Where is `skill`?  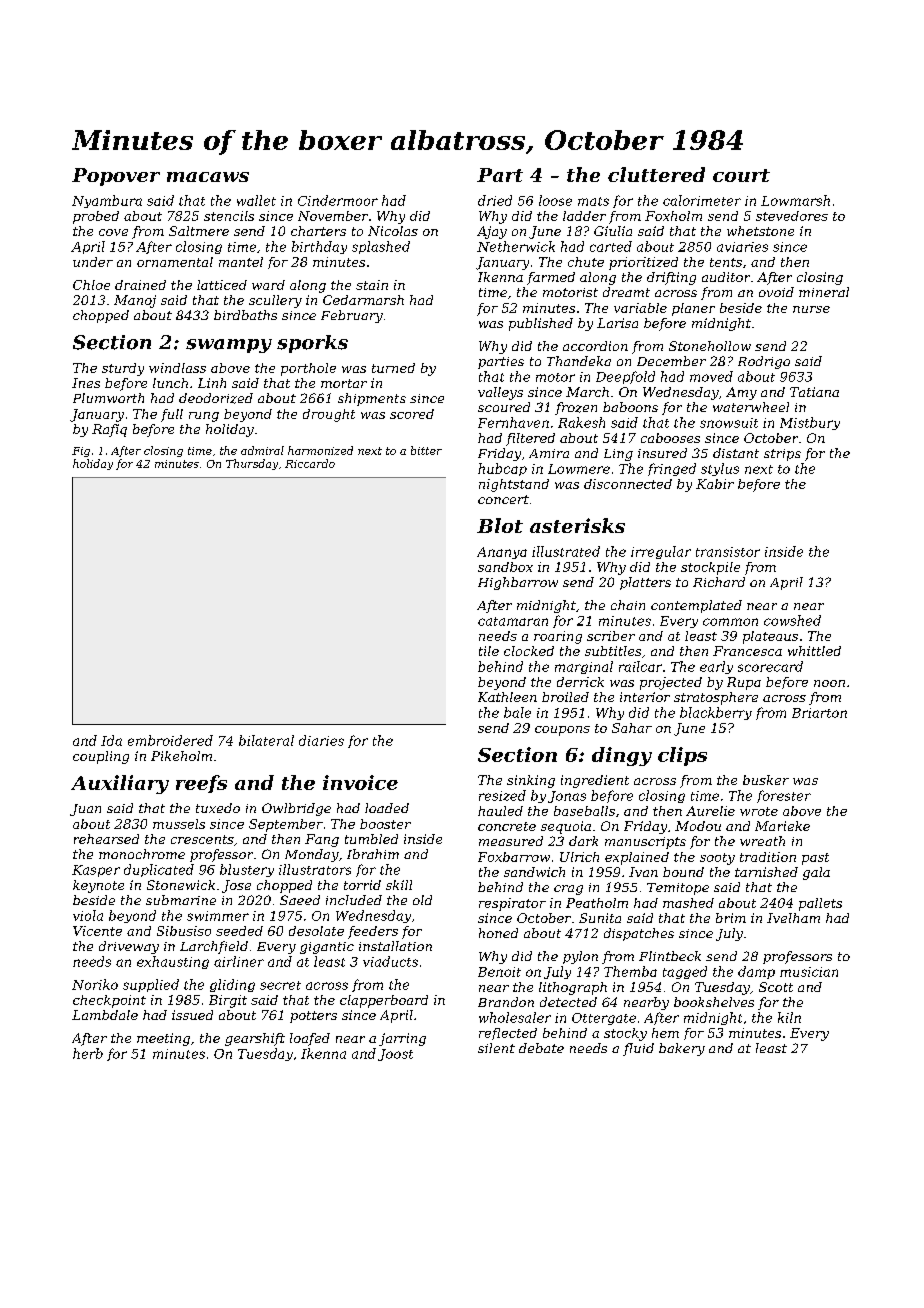 skill is located at coordinates (399, 885).
